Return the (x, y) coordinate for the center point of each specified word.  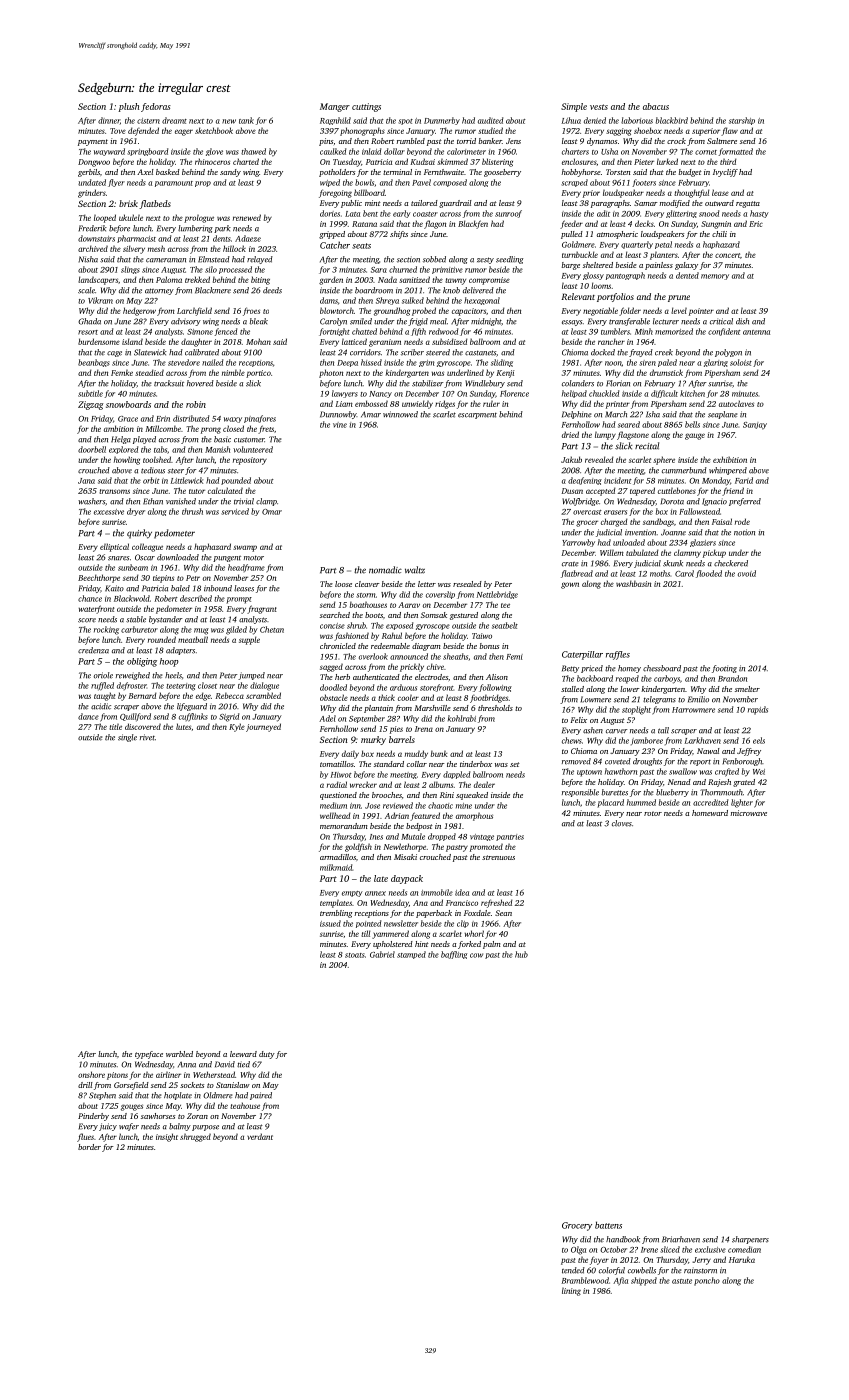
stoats (355, 955)
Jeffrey (749, 752)
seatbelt (505, 625)
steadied (149, 372)
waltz (415, 570)
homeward (710, 813)
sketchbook (214, 130)
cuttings (366, 107)
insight (167, 1137)
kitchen (692, 393)
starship (742, 121)
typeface (149, 1055)
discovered (143, 726)
